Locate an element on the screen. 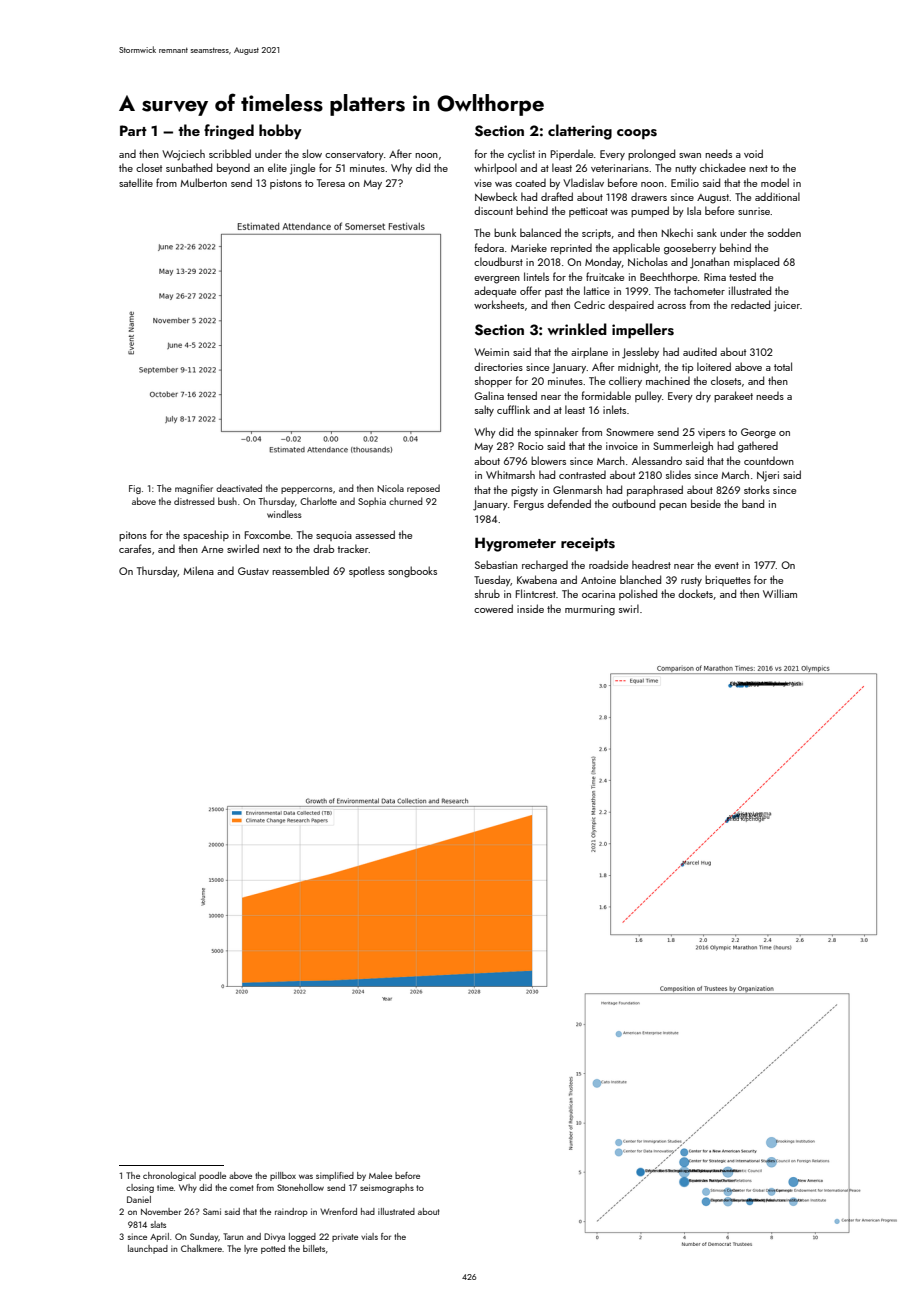 Image resolution: width=924 pixels, height=1308 pixels. dockets is located at coordinates (695, 593).
